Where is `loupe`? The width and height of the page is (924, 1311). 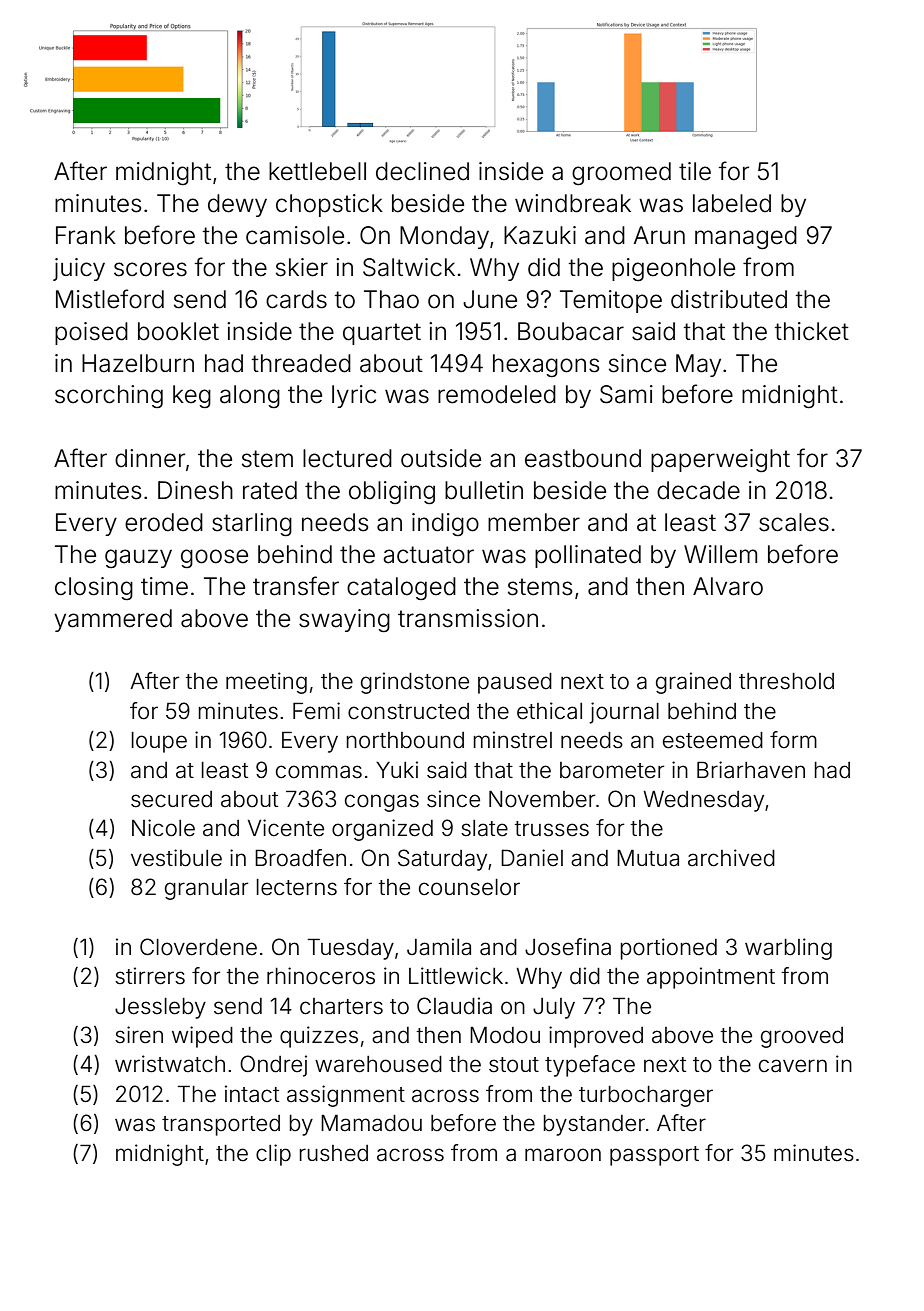 loupe is located at coordinates (159, 742).
